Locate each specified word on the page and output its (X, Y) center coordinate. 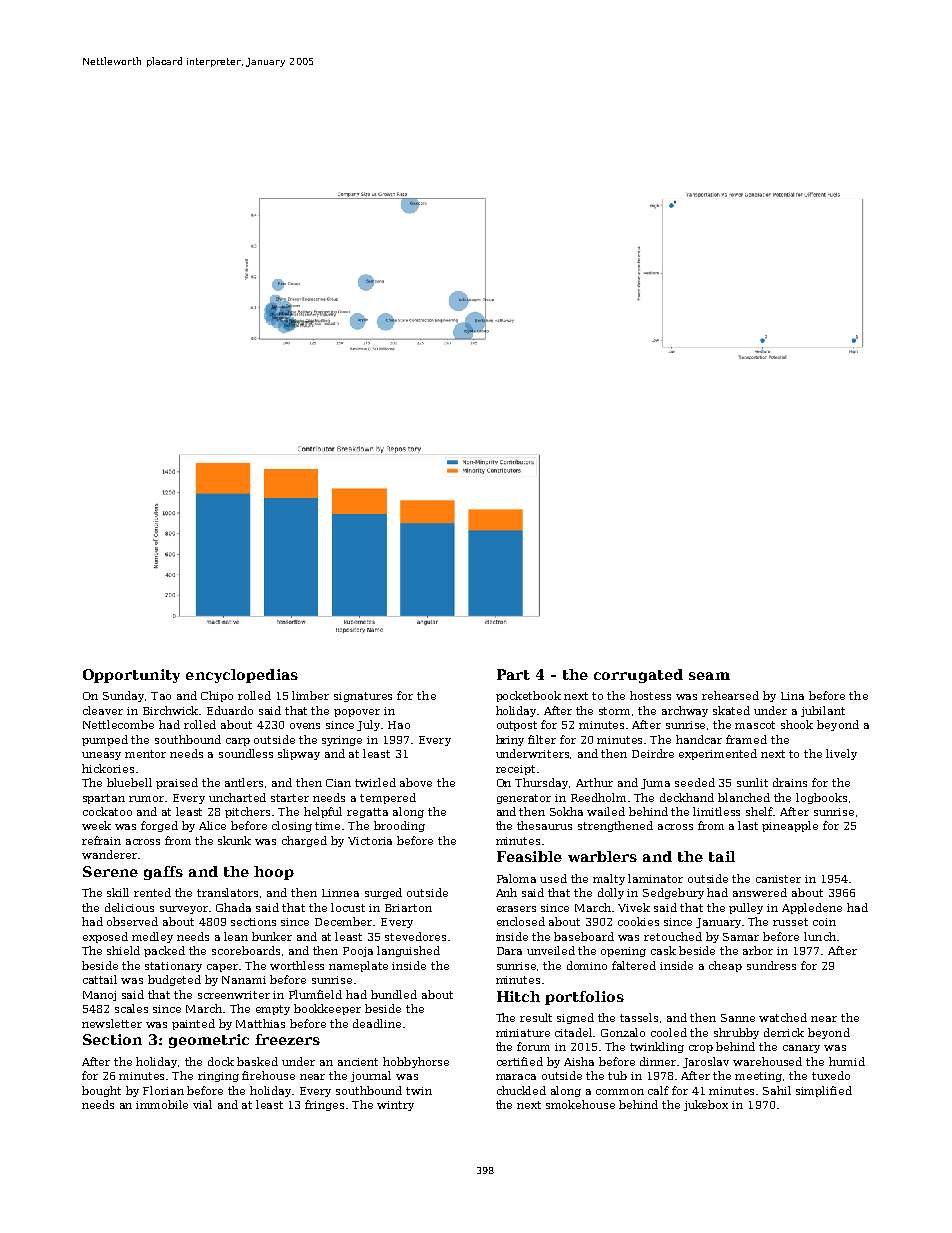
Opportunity (131, 676)
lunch (820, 936)
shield (123, 950)
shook (797, 724)
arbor (758, 950)
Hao (399, 725)
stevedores (415, 936)
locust (348, 907)
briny (510, 740)
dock (221, 1061)
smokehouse (580, 1104)
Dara (509, 951)
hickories (108, 768)
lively (841, 754)
